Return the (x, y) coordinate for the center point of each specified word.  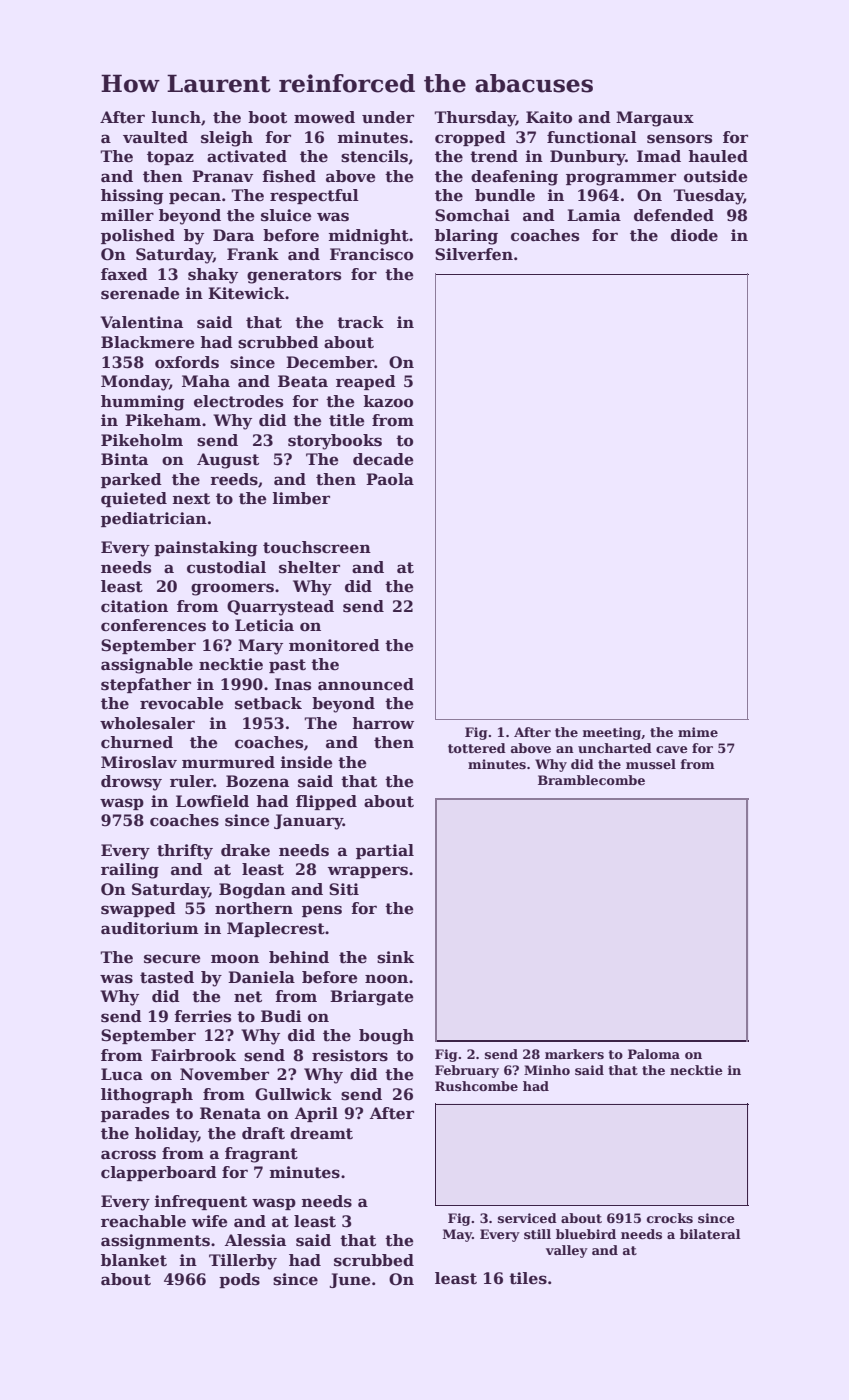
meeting (611, 733)
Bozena (257, 781)
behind (299, 957)
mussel (651, 764)
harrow (383, 723)
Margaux (655, 119)
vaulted (155, 137)
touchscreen (317, 547)
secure (172, 959)
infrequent (201, 1202)
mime (698, 732)
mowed (324, 117)
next (191, 499)
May (457, 1235)
